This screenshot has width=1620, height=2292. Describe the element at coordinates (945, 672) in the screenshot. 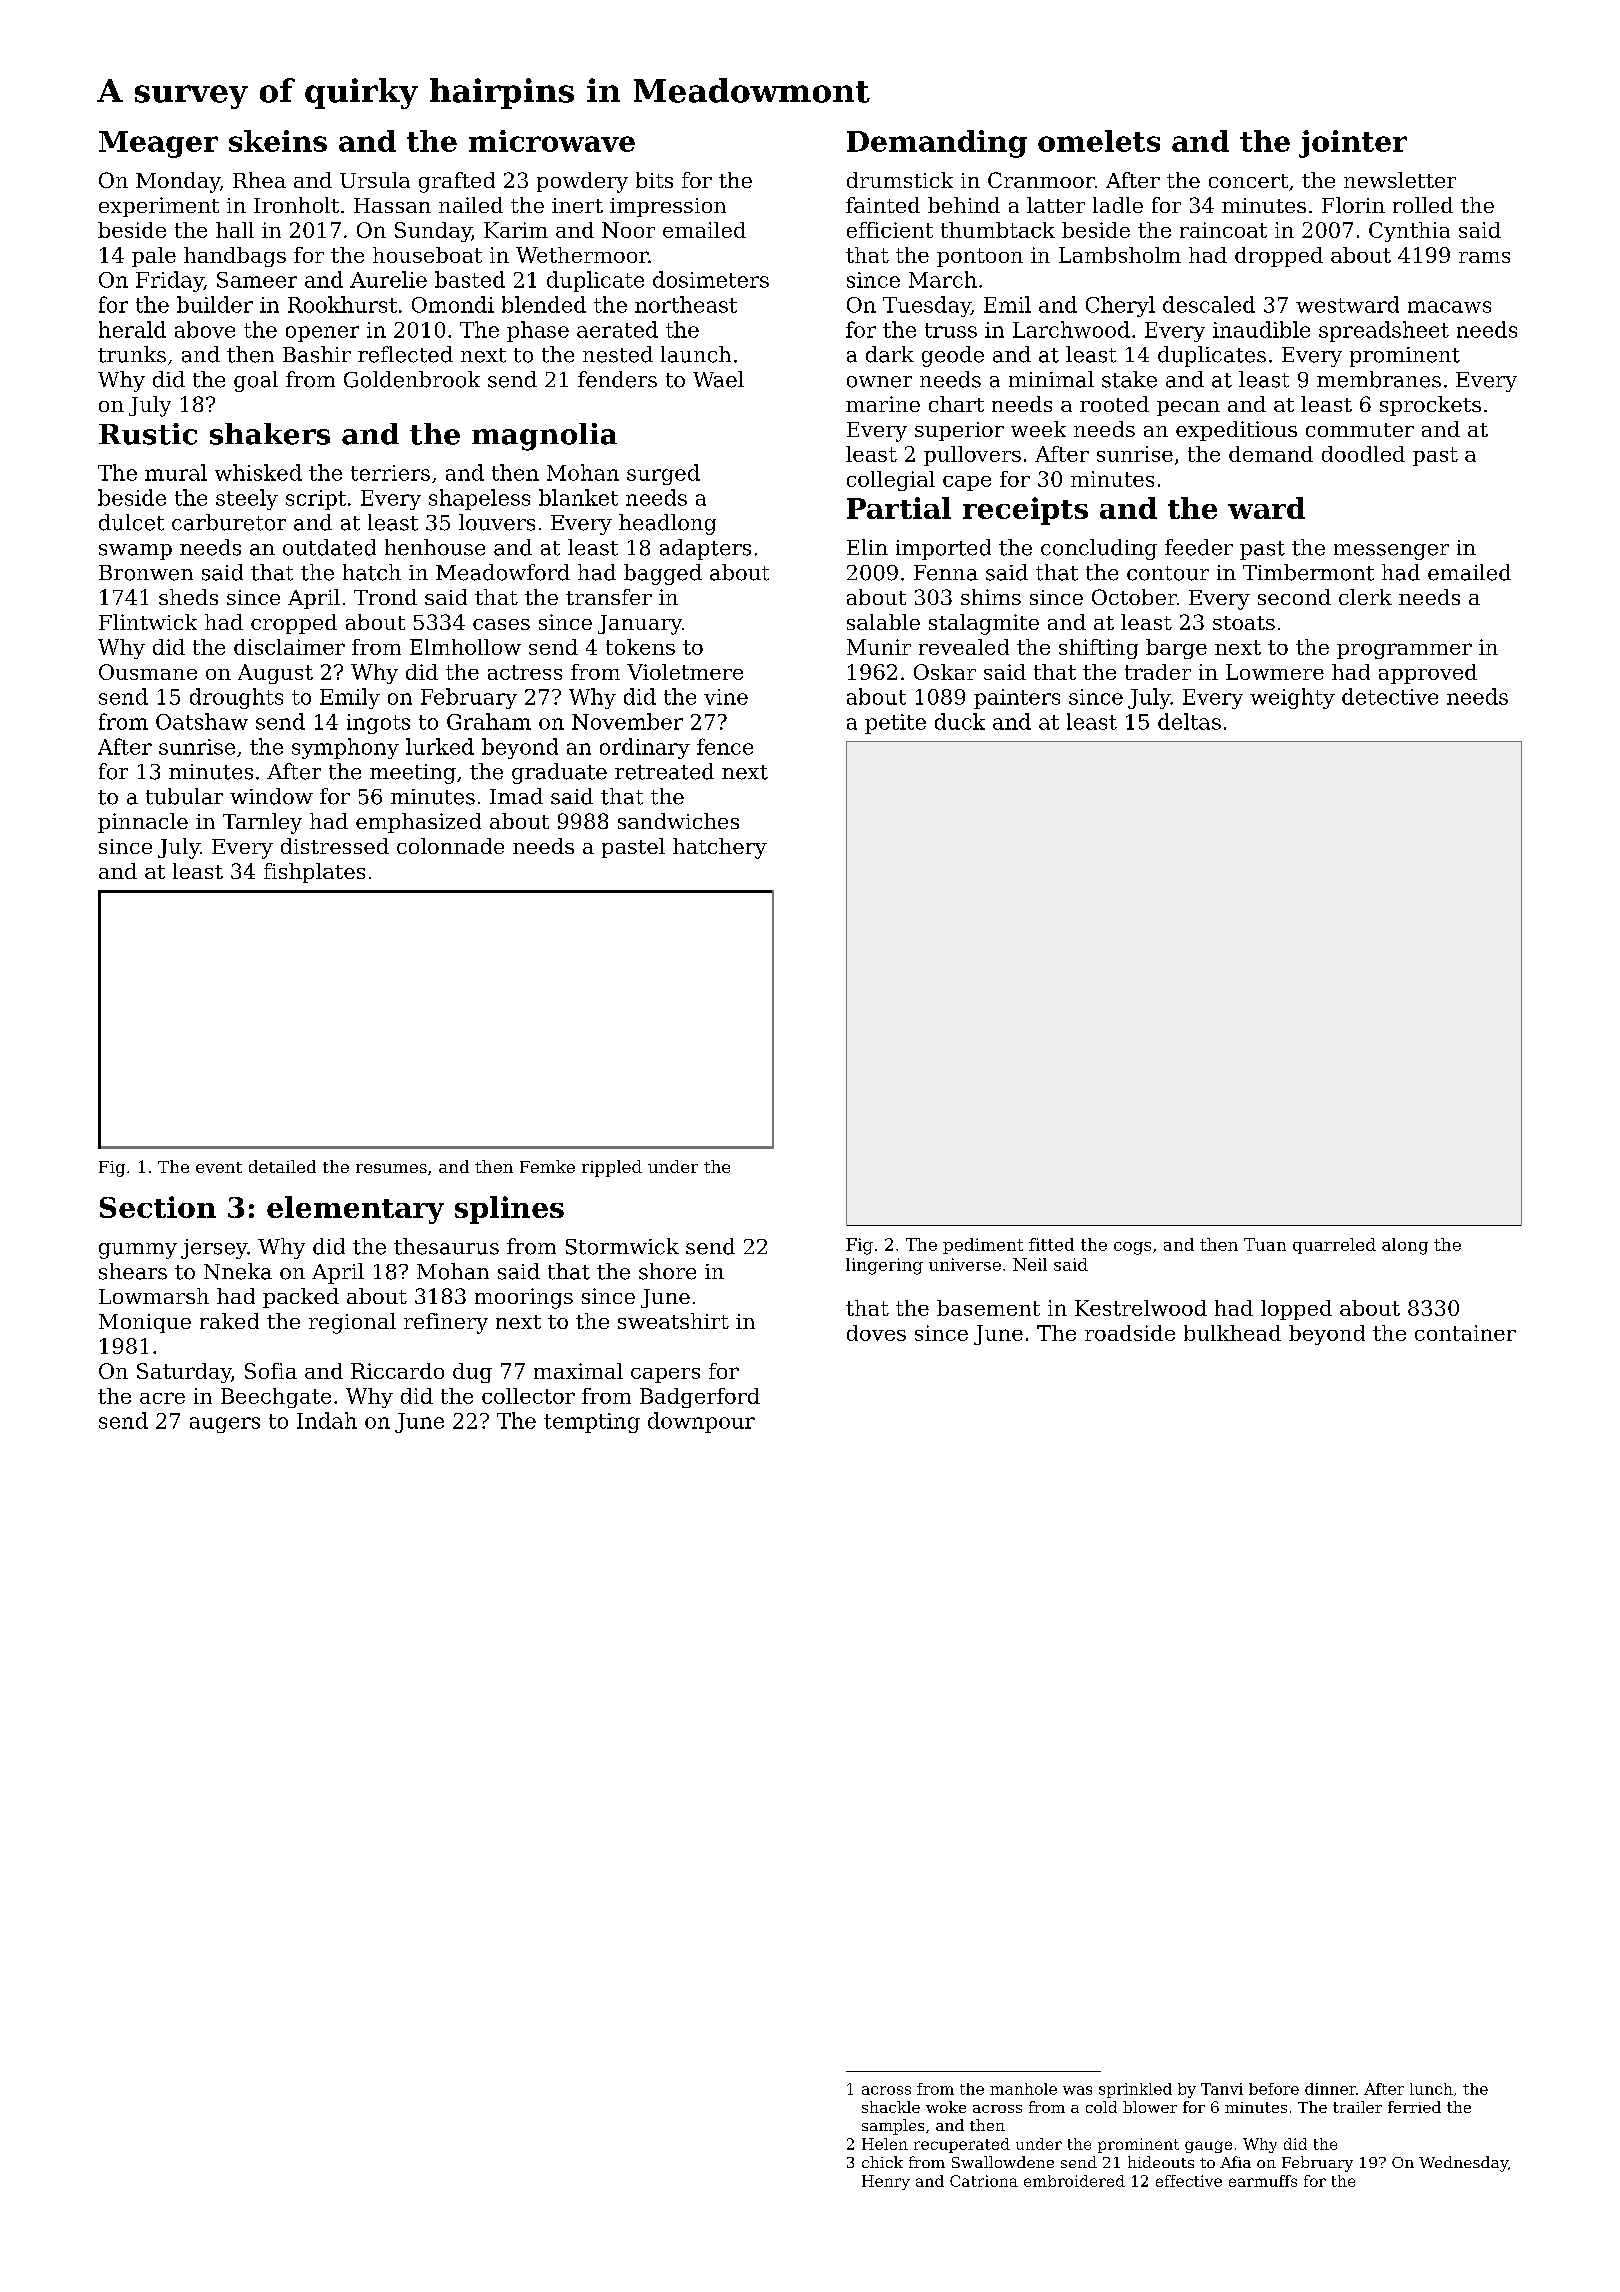

I see `Oskar` at that location.
